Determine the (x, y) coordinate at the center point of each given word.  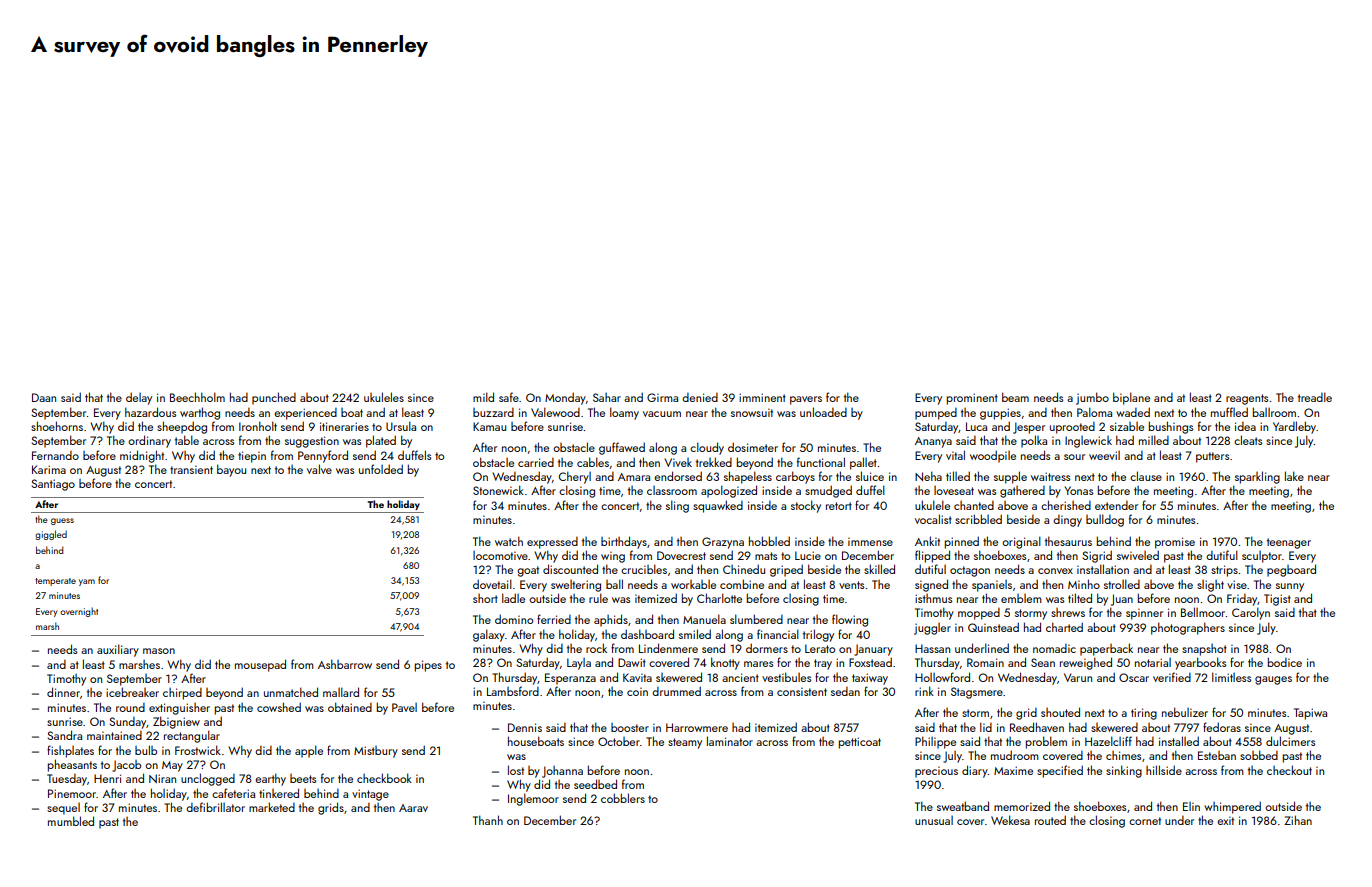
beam (1015, 397)
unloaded (823, 412)
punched (274, 398)
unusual (934, 820)
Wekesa (1010, 820)
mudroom (1015, 755)
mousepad (260, 665)
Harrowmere (697, 727)
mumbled (71, 821)
